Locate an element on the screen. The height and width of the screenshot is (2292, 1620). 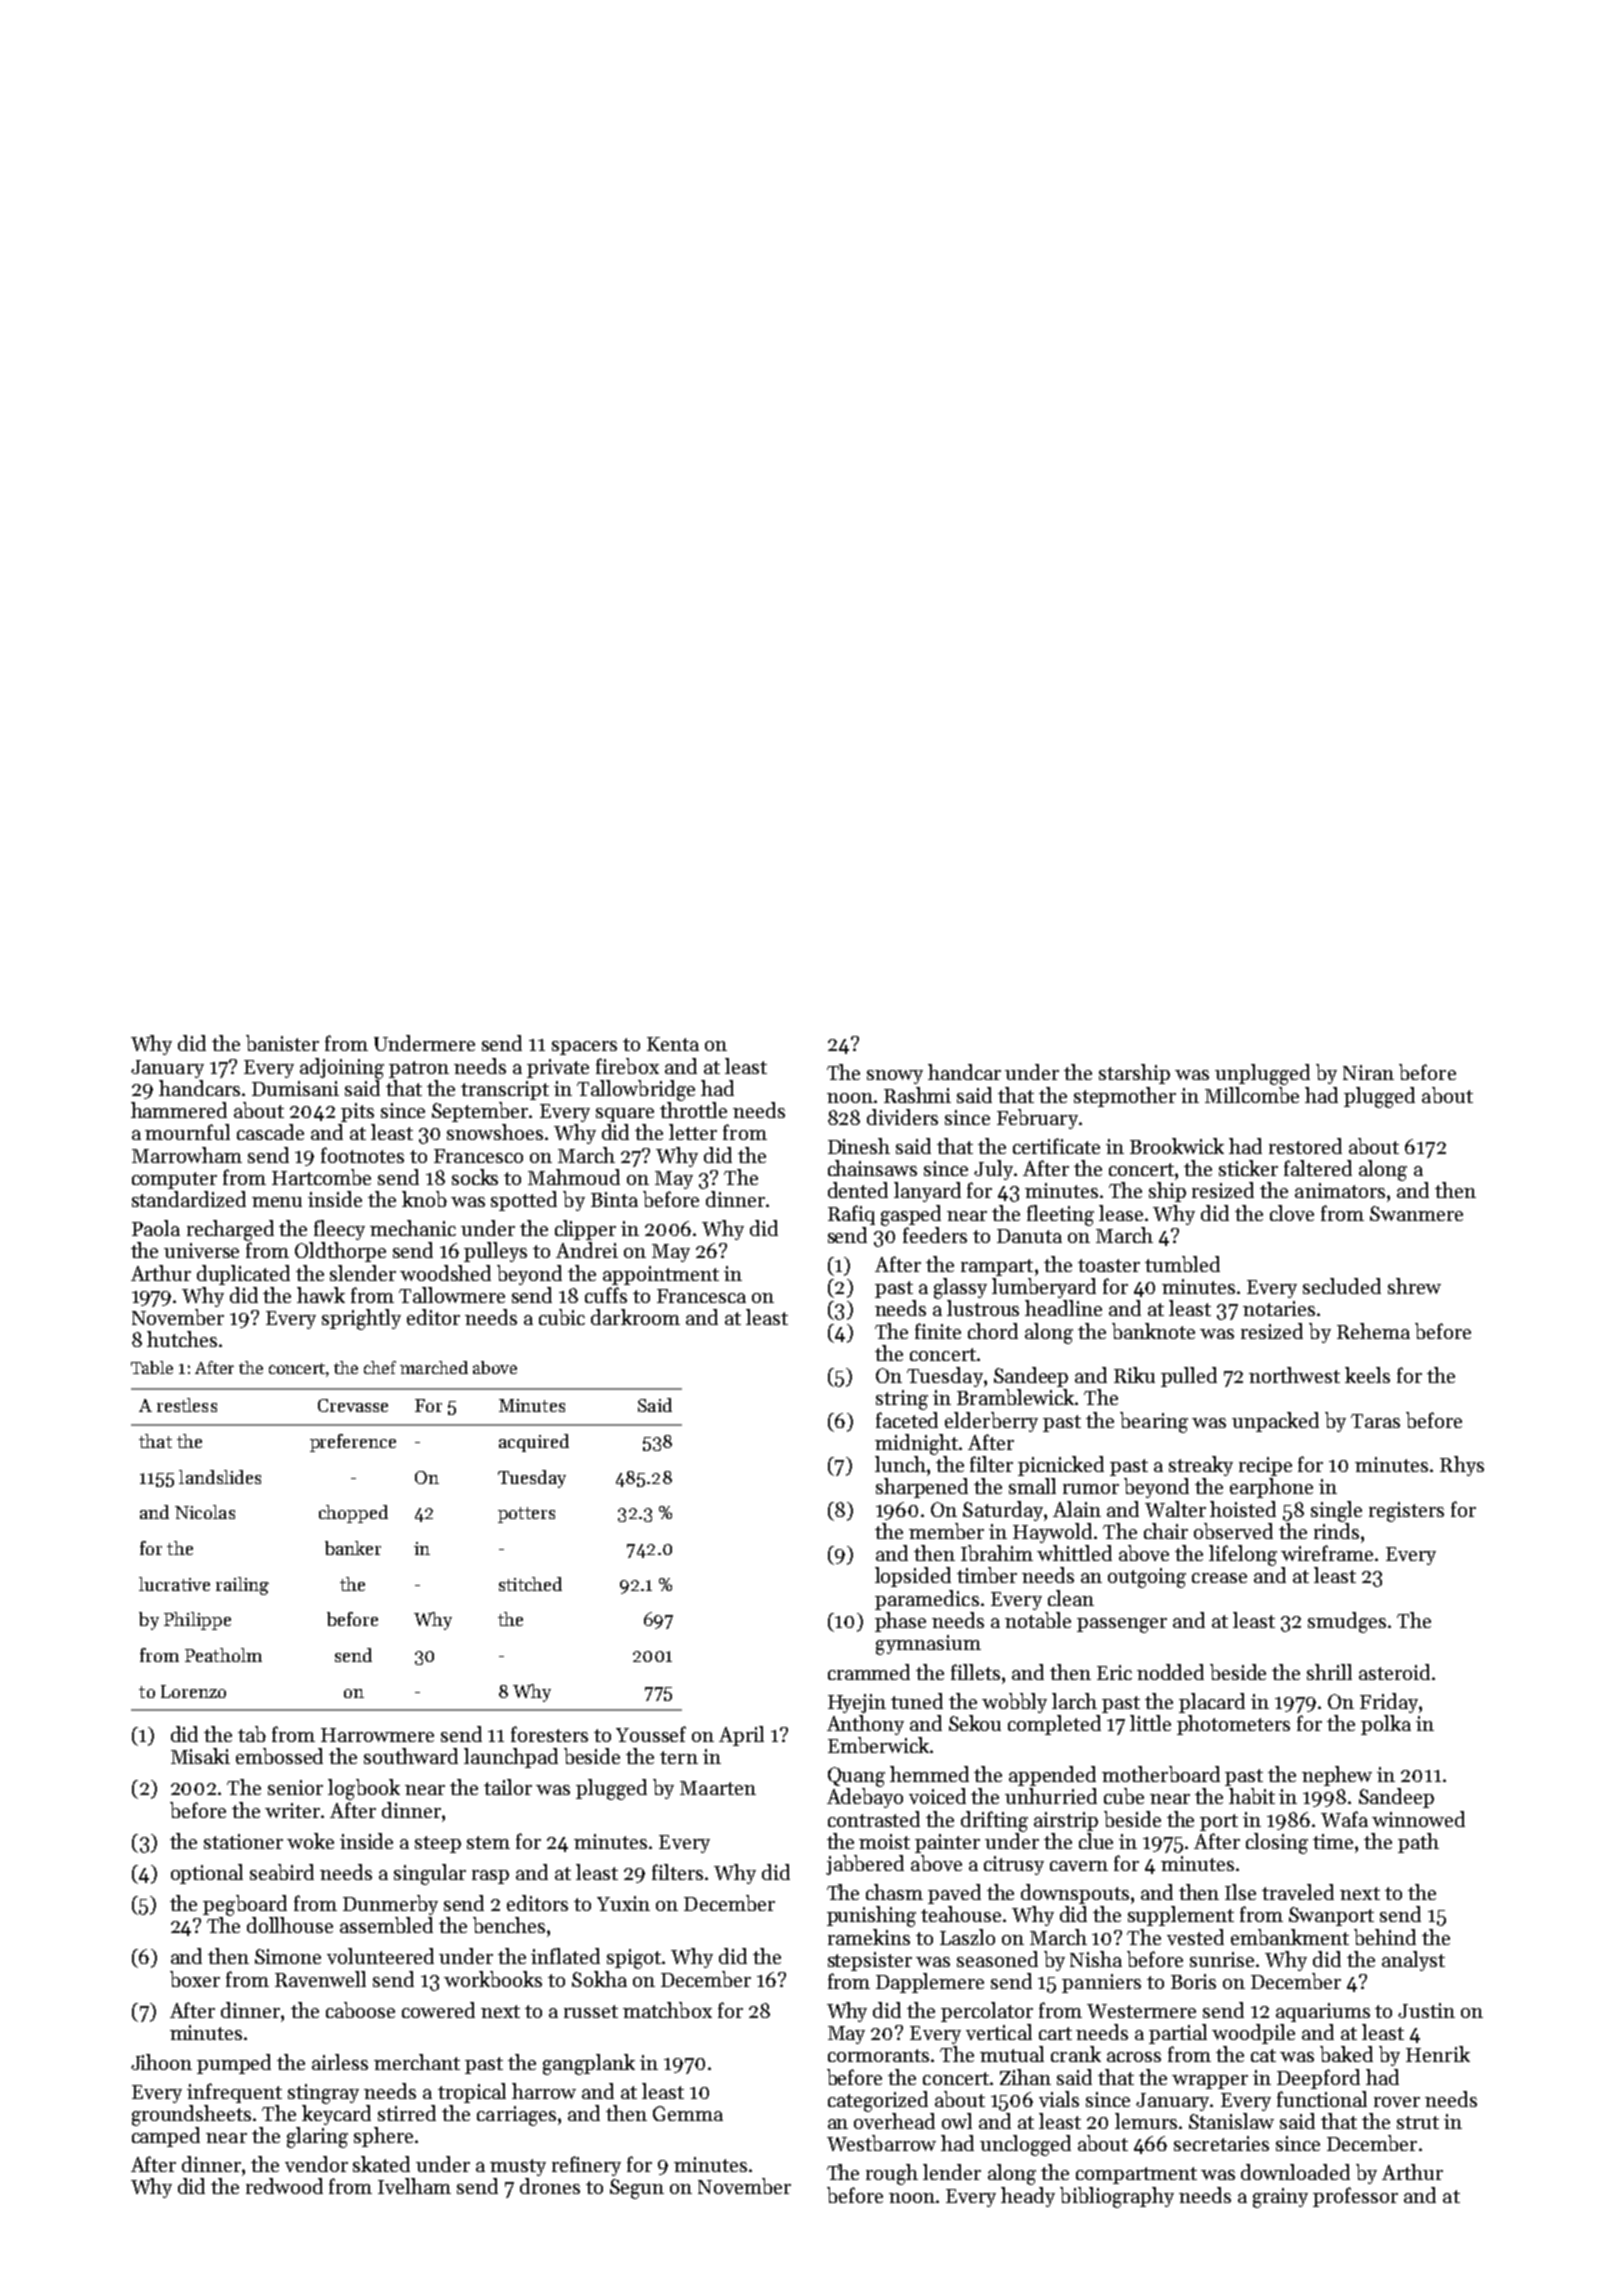
Millcombe is located at coordinates (1252, 1095).
